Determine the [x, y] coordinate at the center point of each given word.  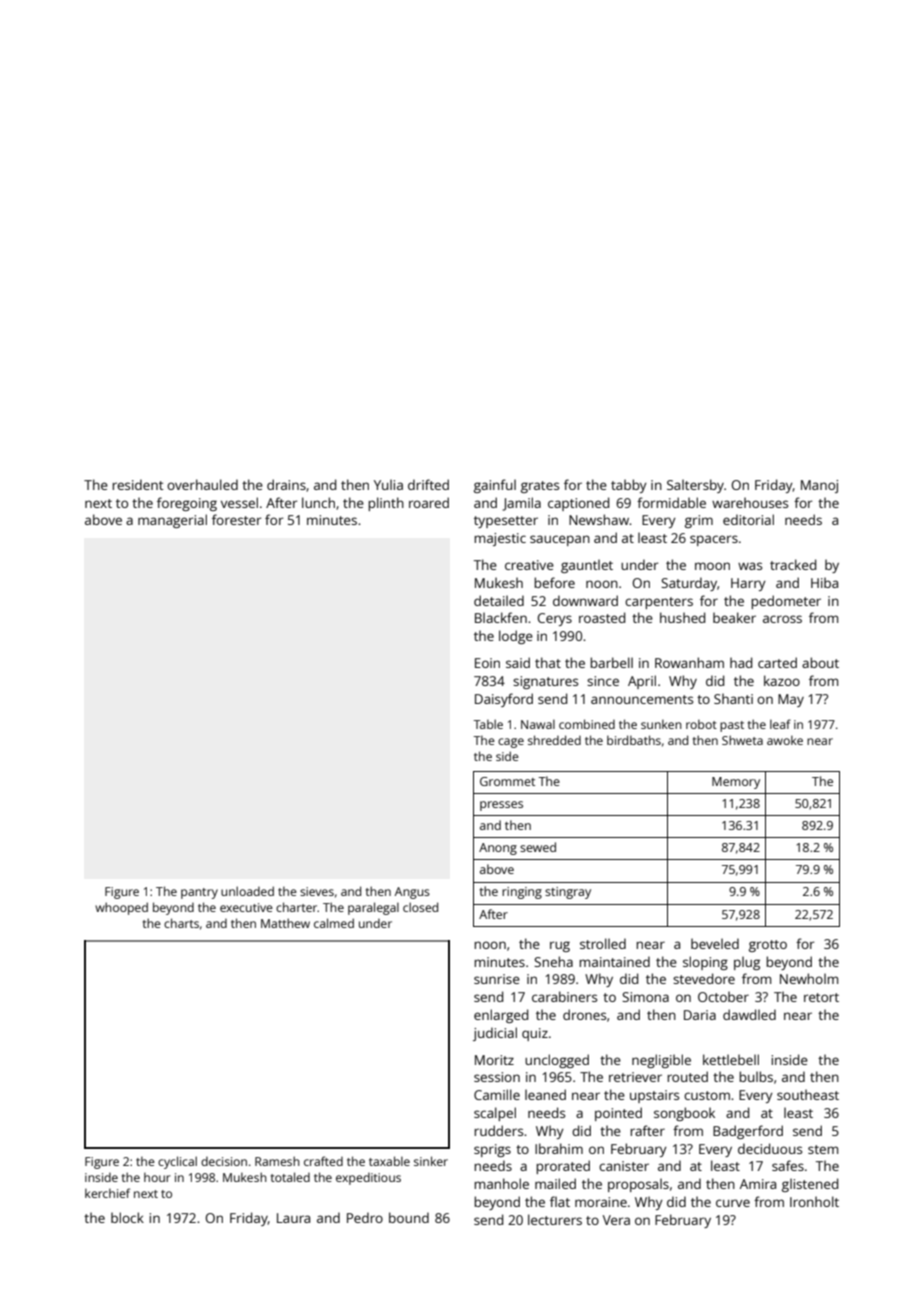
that [548, 662]
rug [560, 946]
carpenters [659, 603]
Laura [293, 1218]
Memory [736, 783]
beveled [715, 943]
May [791, 700]
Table [488, 724]
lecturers [555, 1219]
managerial [172, 521]
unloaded [247, 891]
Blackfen [501, 617]
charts [181, 923]
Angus [412, 893]
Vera [616, 1220]
